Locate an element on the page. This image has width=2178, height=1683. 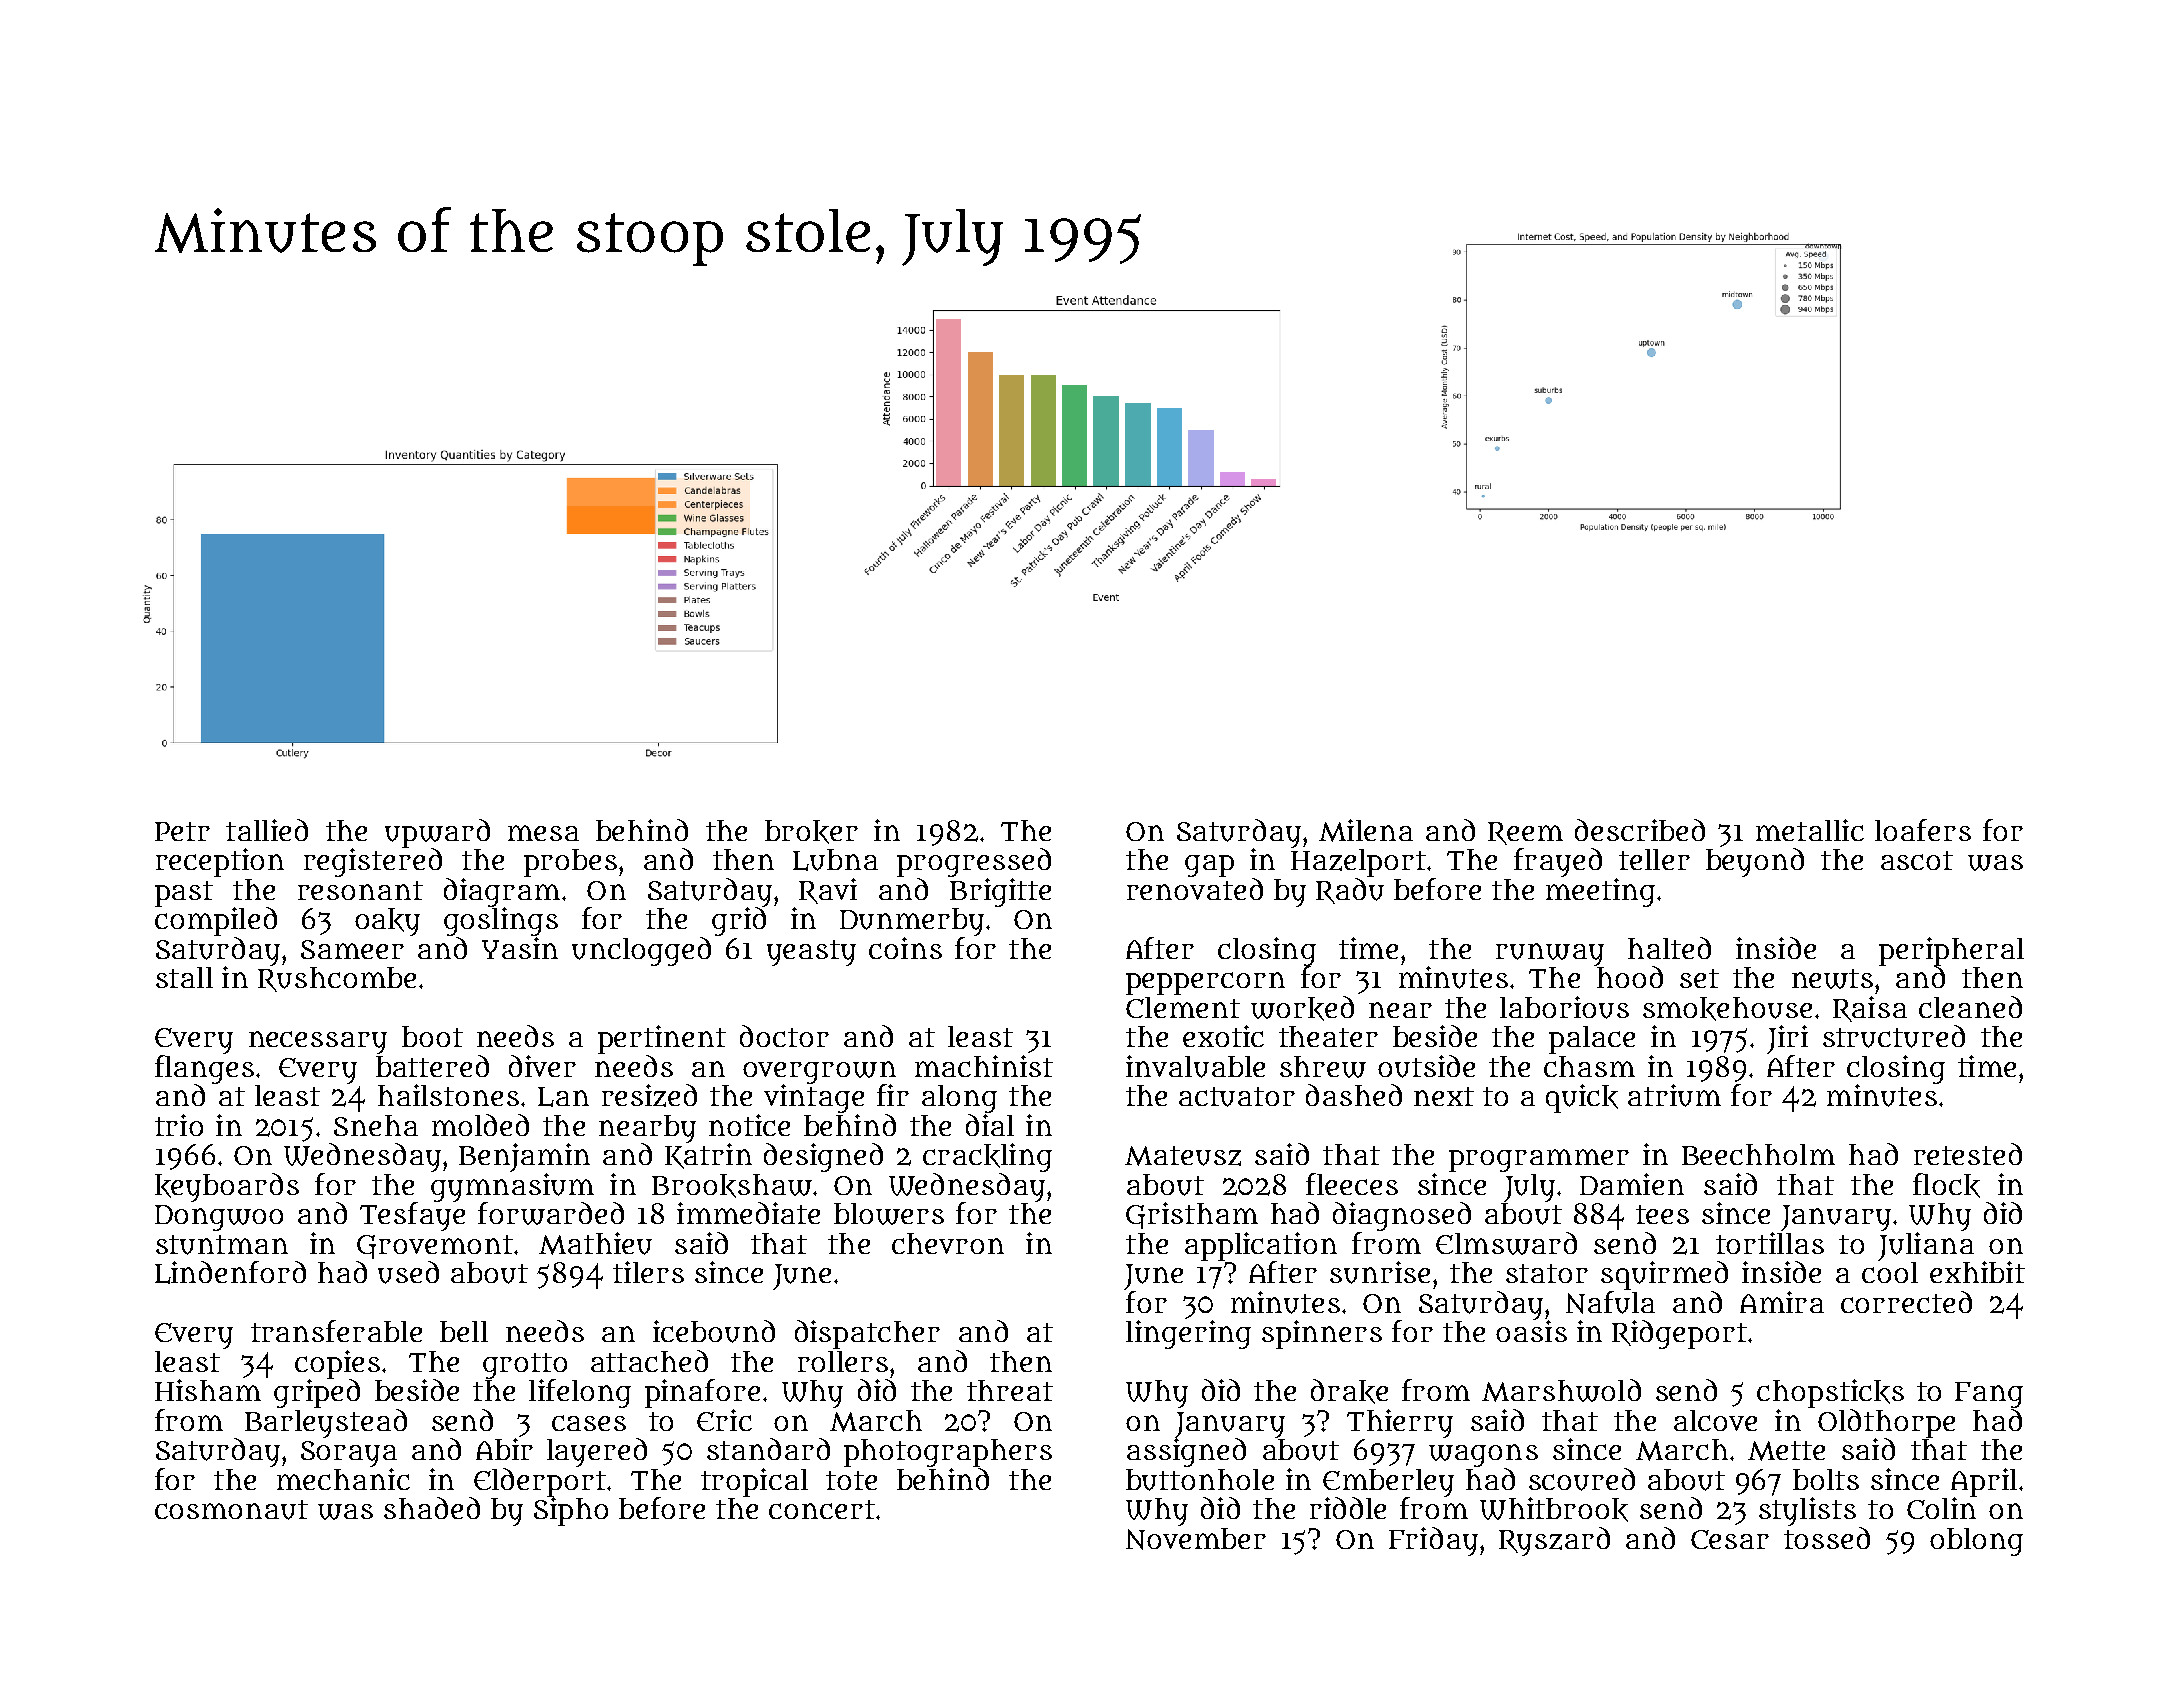
machinist is located at coordinates (984, 1066).
